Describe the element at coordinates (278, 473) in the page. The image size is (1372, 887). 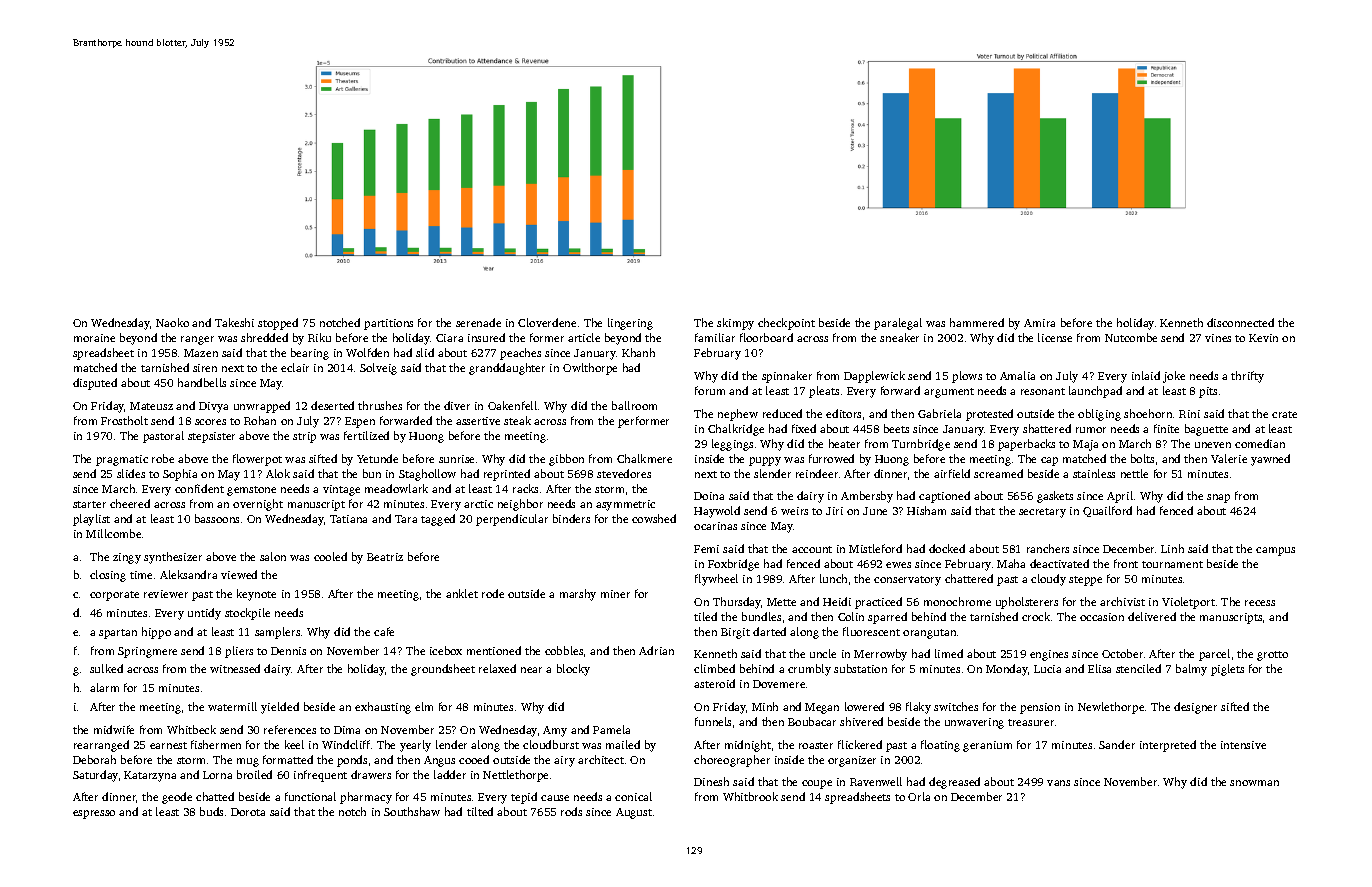
I see `Alok` at that location.
